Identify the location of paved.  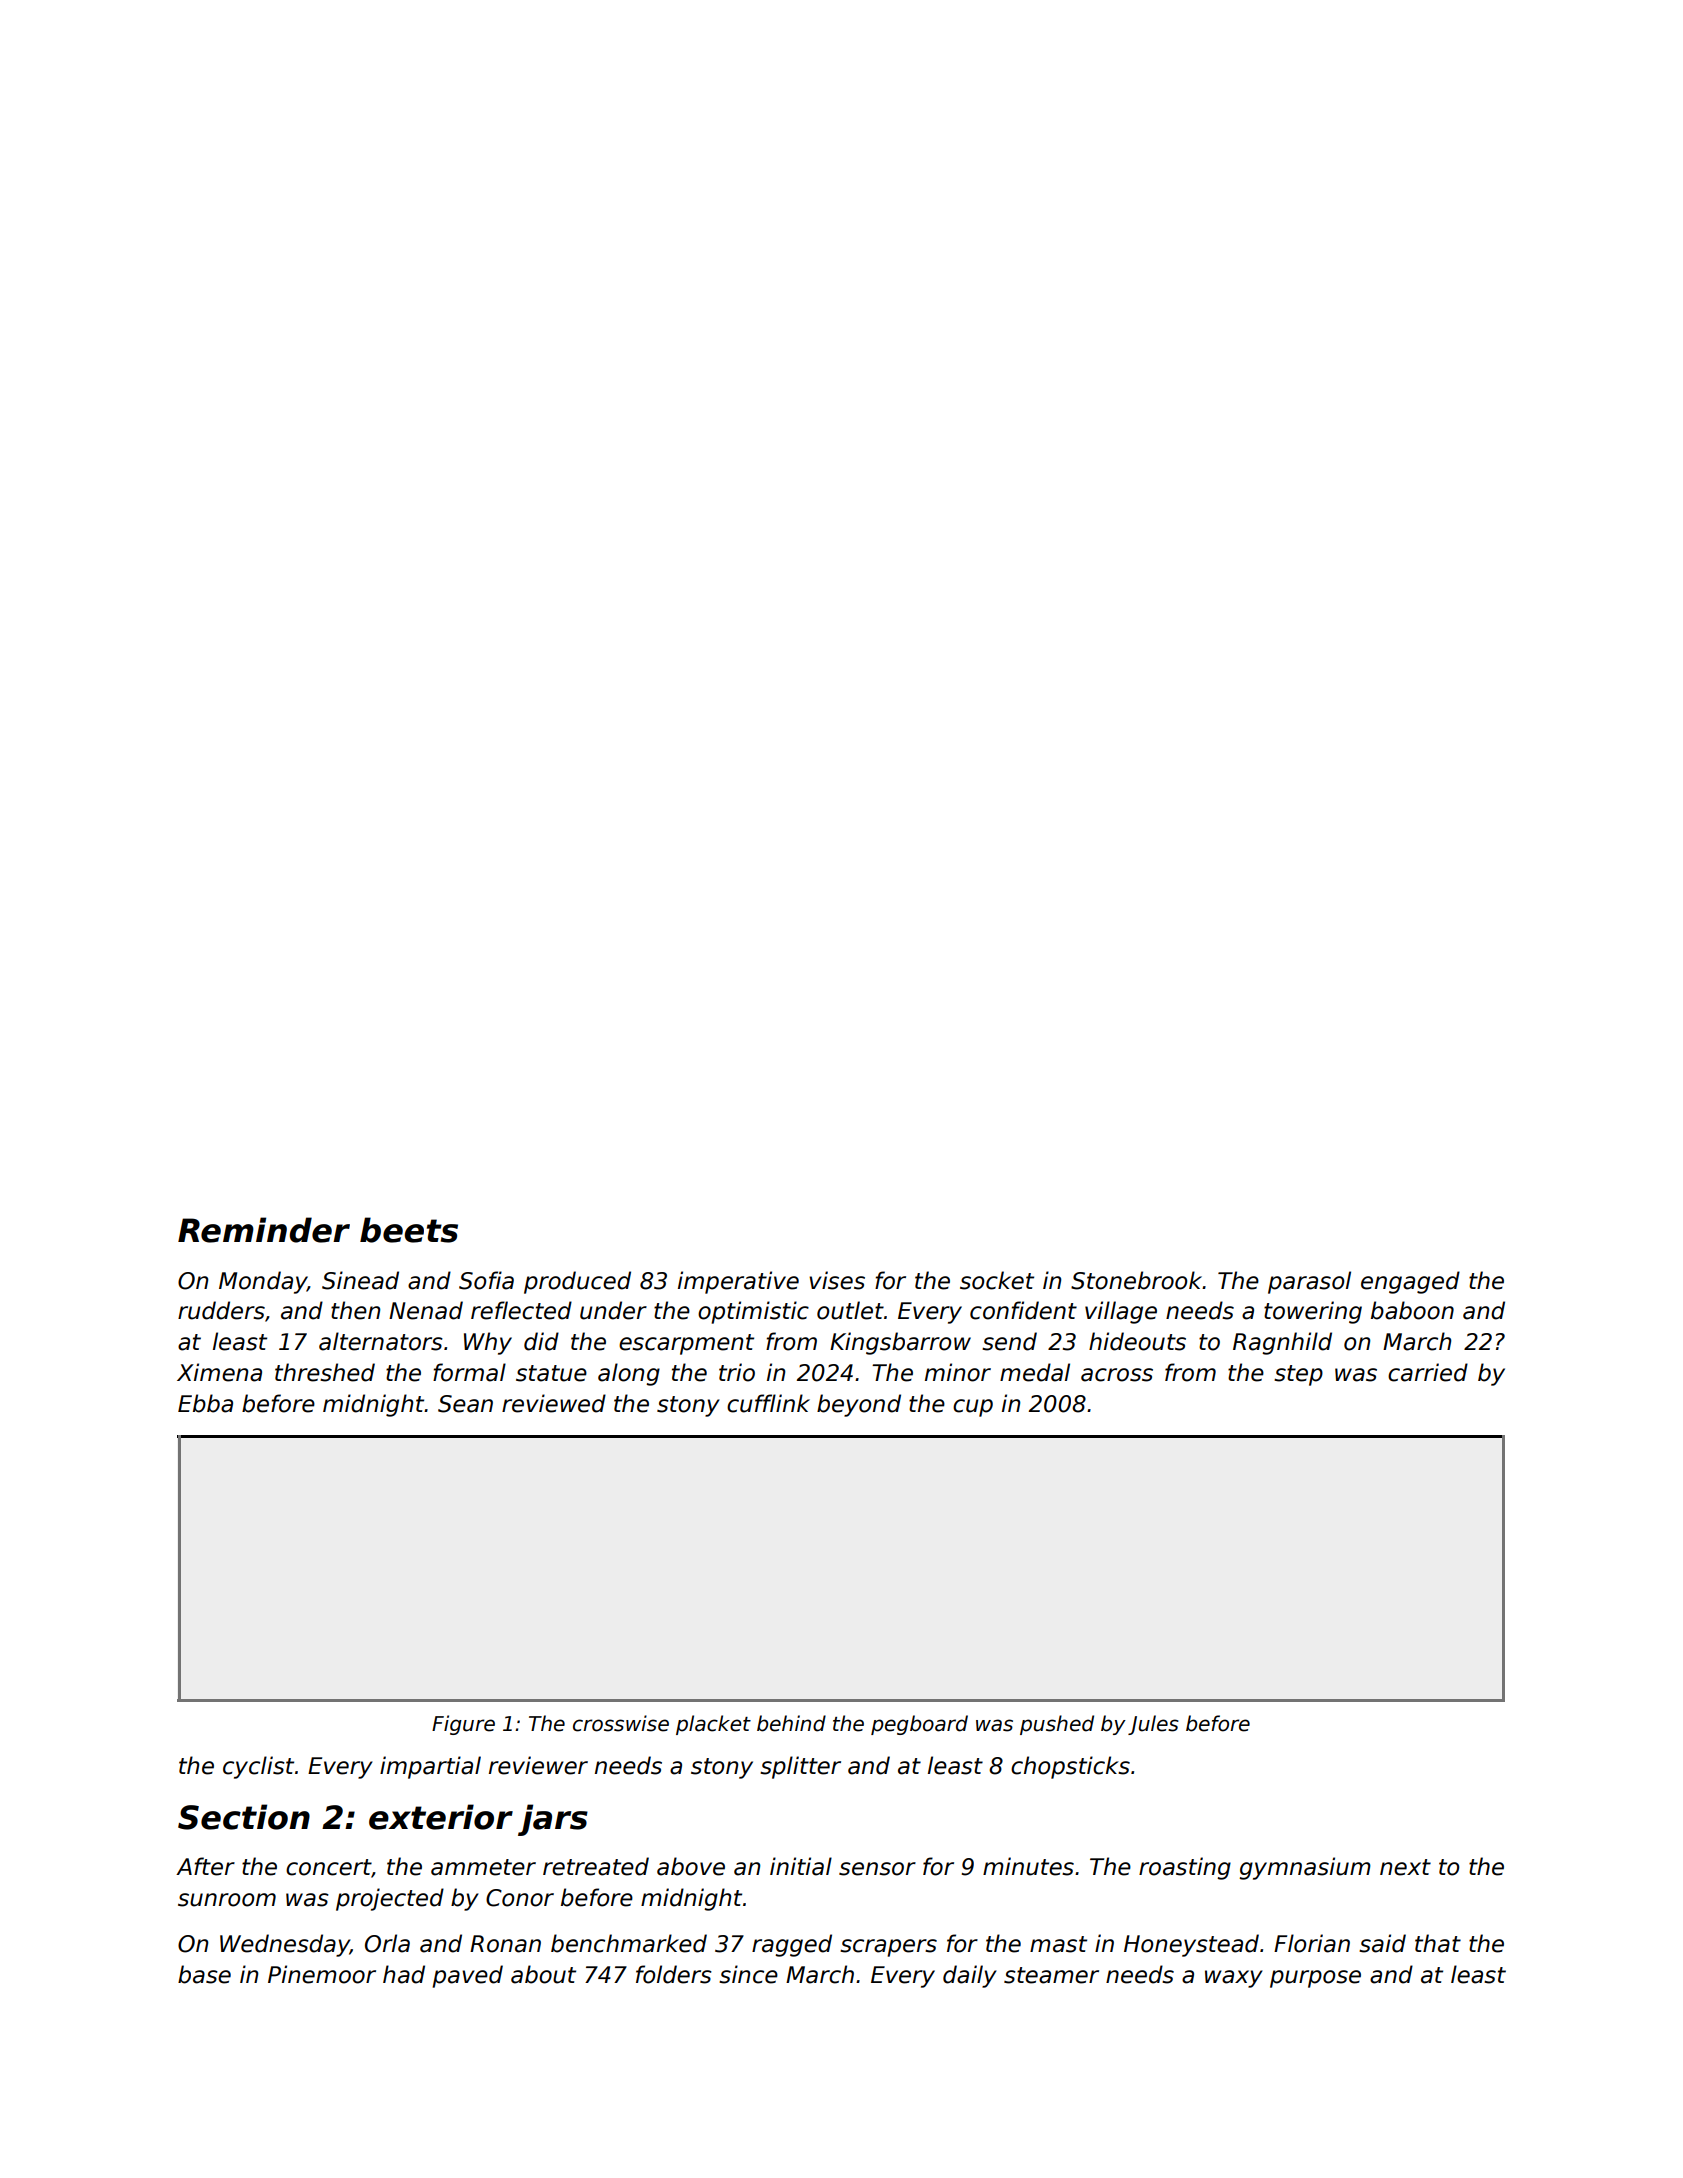
(467, 1976).
